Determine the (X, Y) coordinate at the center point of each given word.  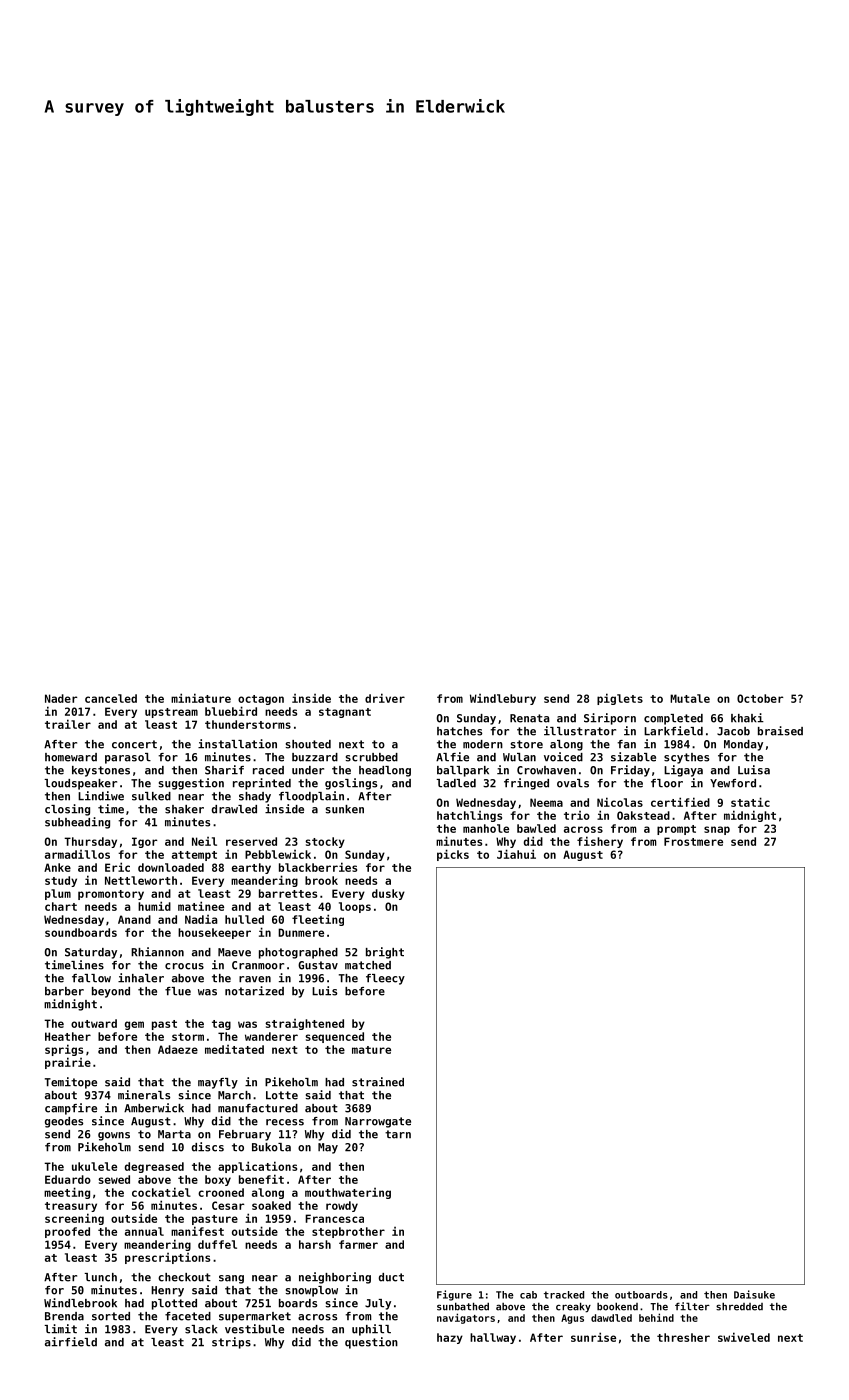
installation (237, 744)
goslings (351, 784)
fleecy (385, 979)
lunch (100, 1277)
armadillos (77, 854)
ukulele (94, 1166)
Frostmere (693, 841)
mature (371, 1050)
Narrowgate (378, 1122)
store (527, 744)
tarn (398, 1134)
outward (94, 1023)
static (750, 802)
